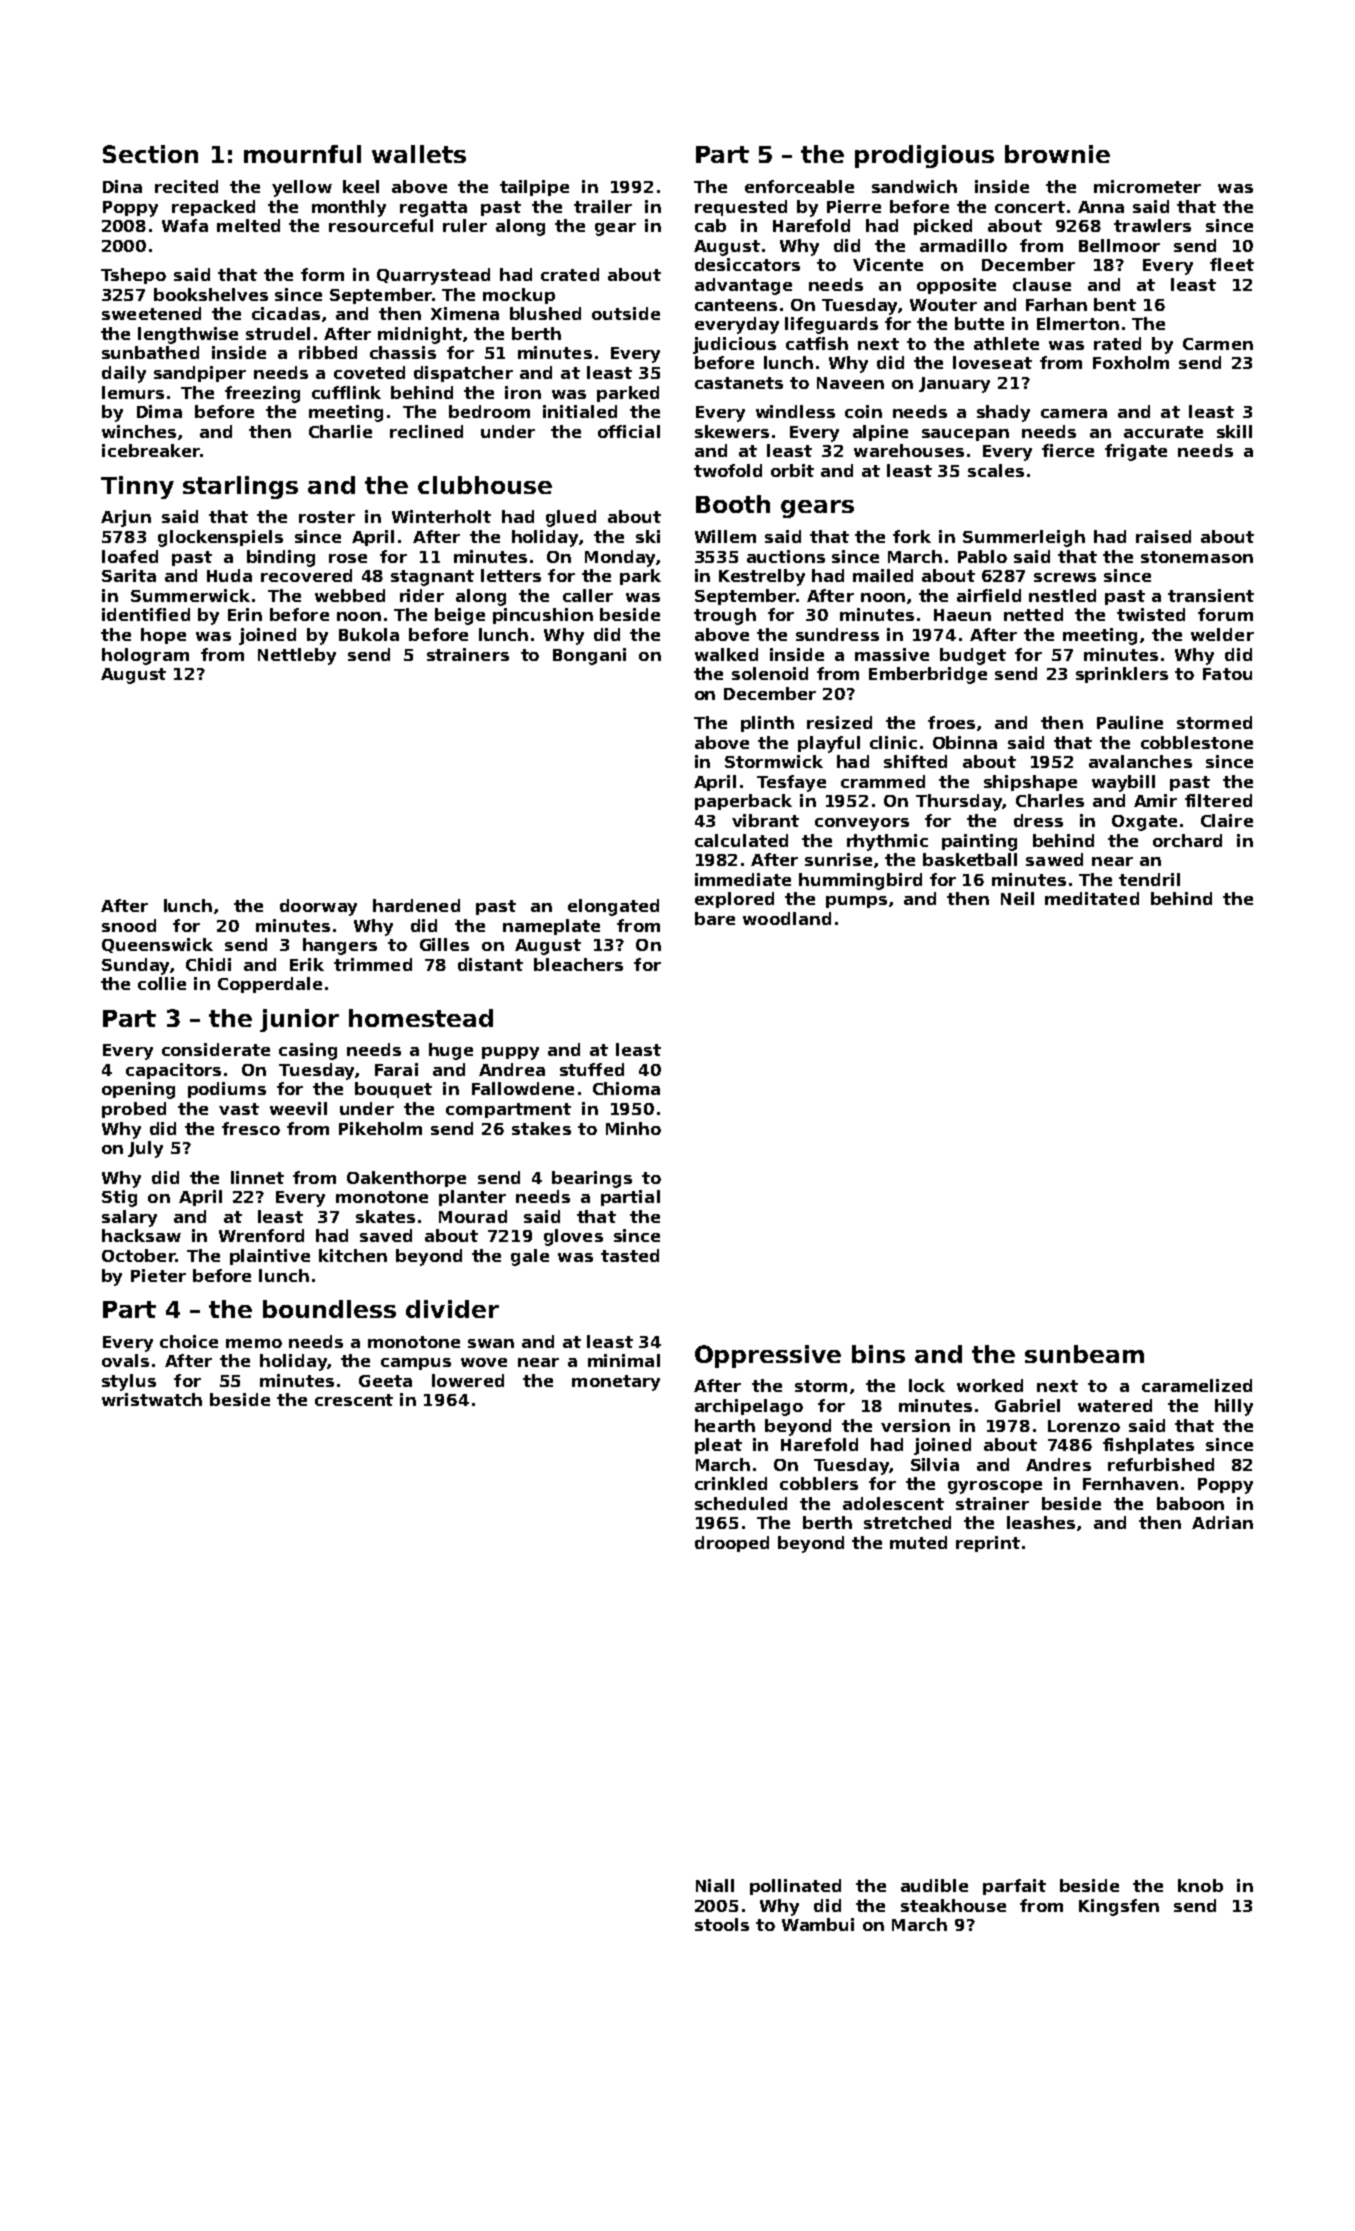 The width and height of the screenshot is (1355, 2231). Describe the element at coordinates (173, 1071) in the screenshot. I see `capacitors` at that location.
